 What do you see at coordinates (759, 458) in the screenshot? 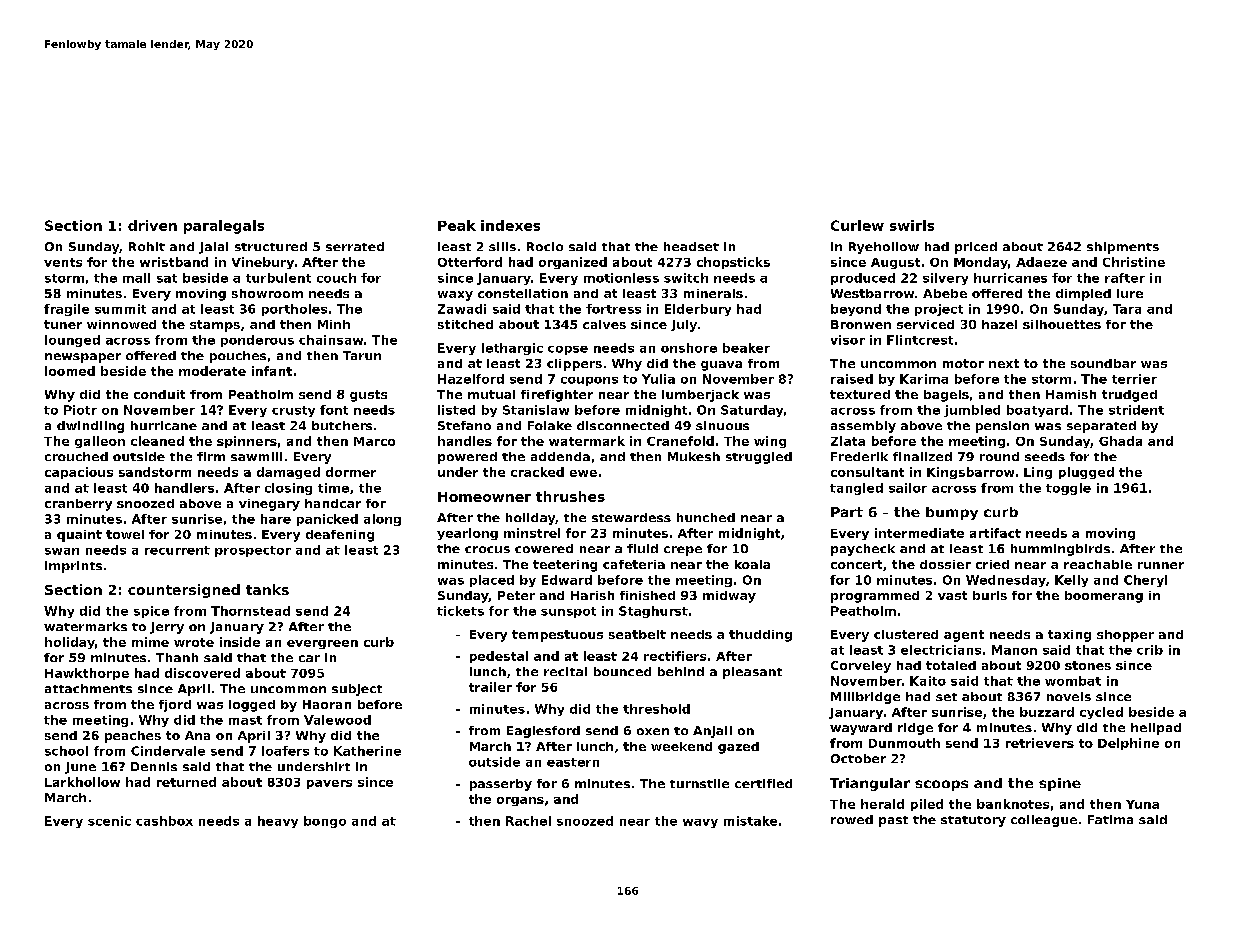
I see `struggled` at bounding box center [759, 458].
